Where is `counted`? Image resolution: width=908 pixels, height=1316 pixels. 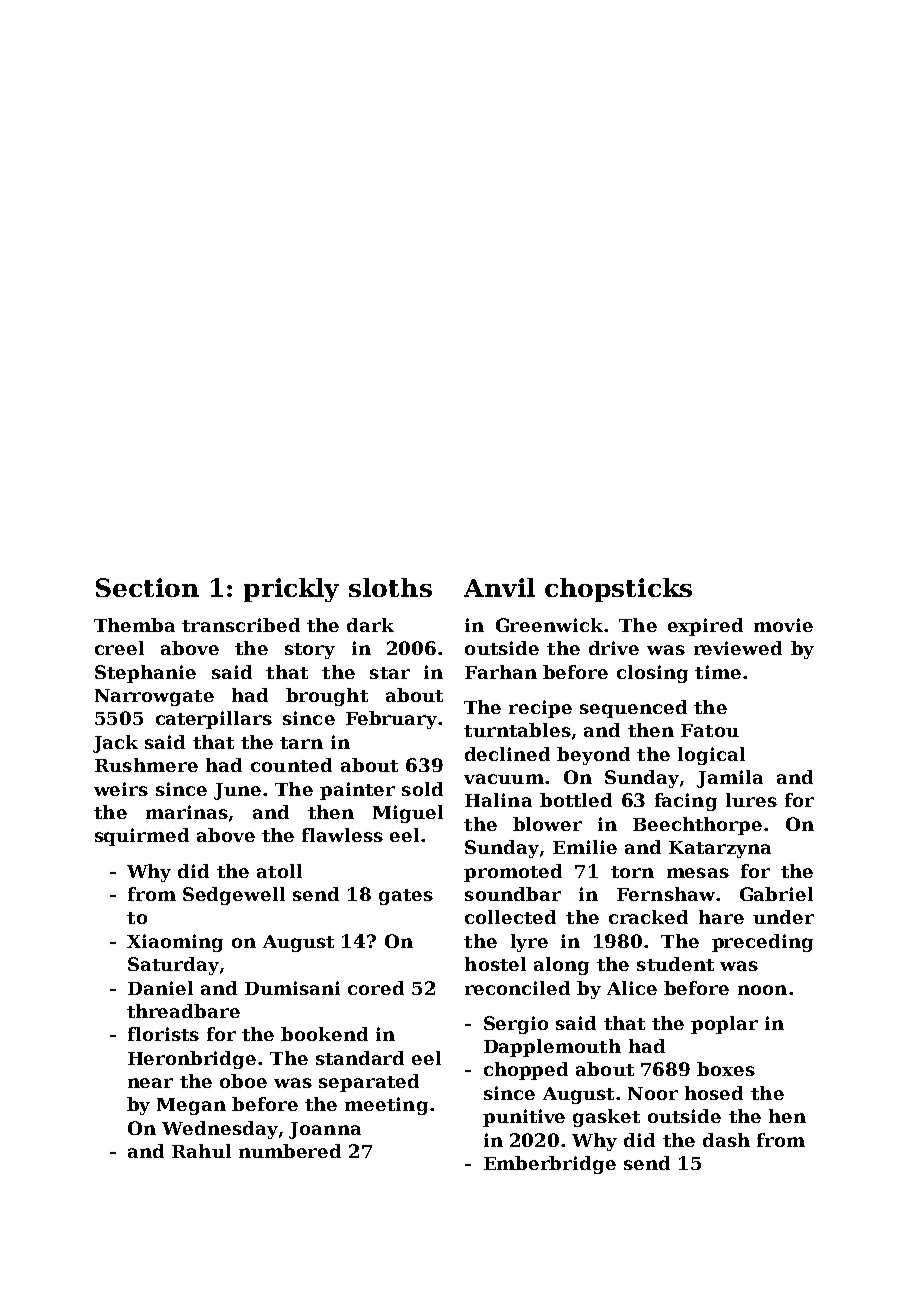
counted is located at coordinates (291, 765).
